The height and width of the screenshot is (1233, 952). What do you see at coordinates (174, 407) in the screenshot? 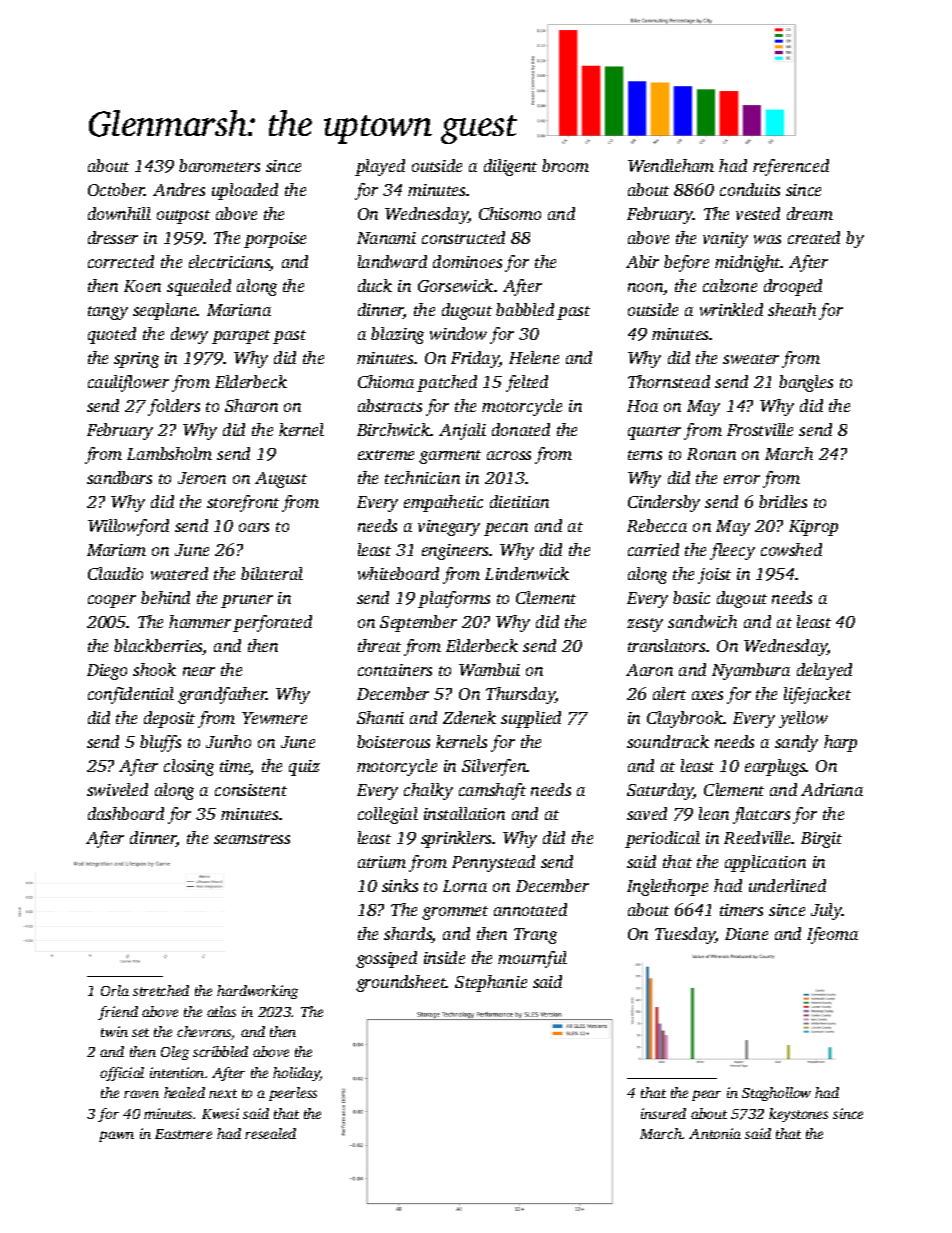
I see `folders` at bounding box center [174, 407].
